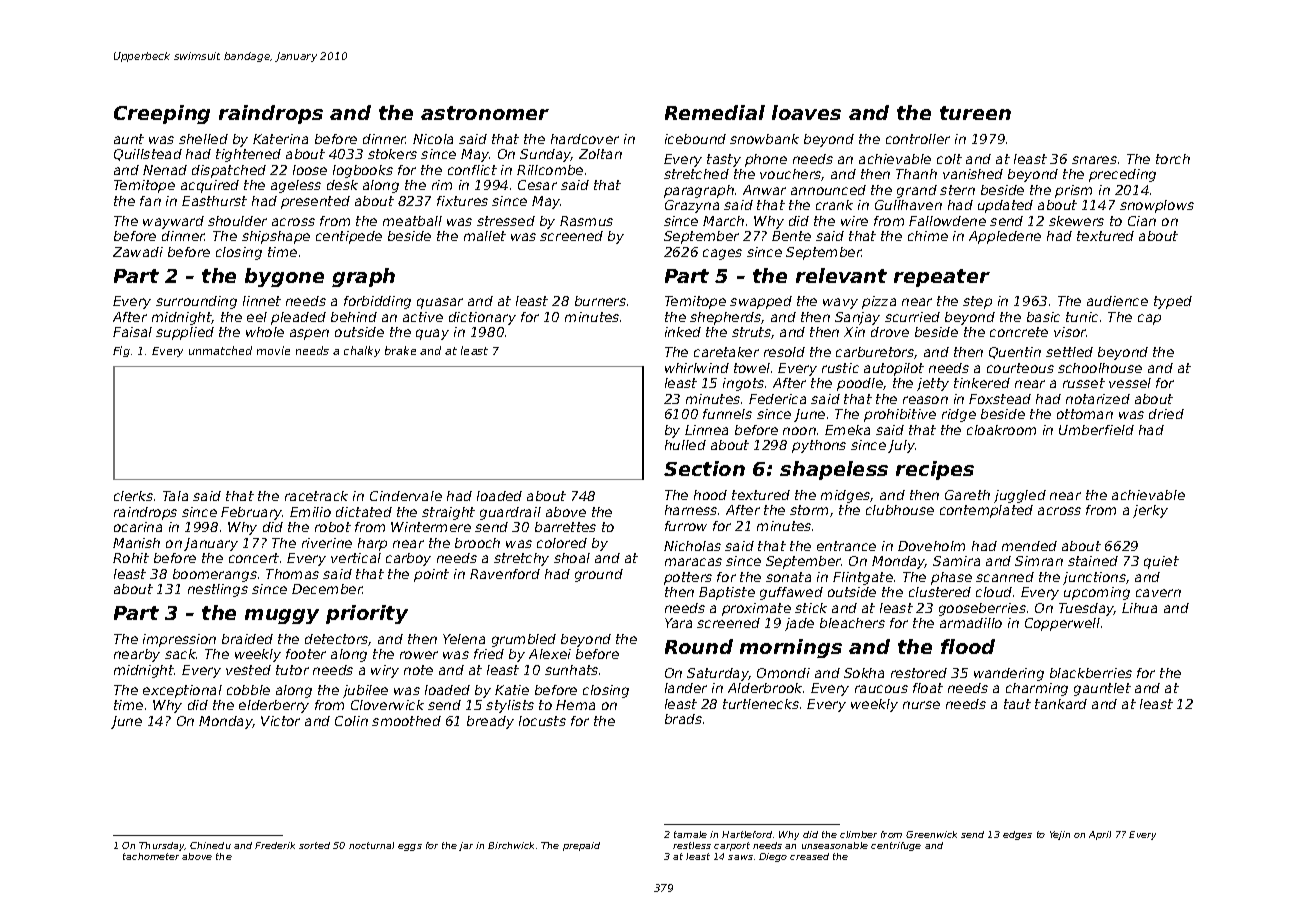 This image has width=1308, height=924. Describe the element at coordinates (327, 543) in the image. I see `riverine` at that location.
